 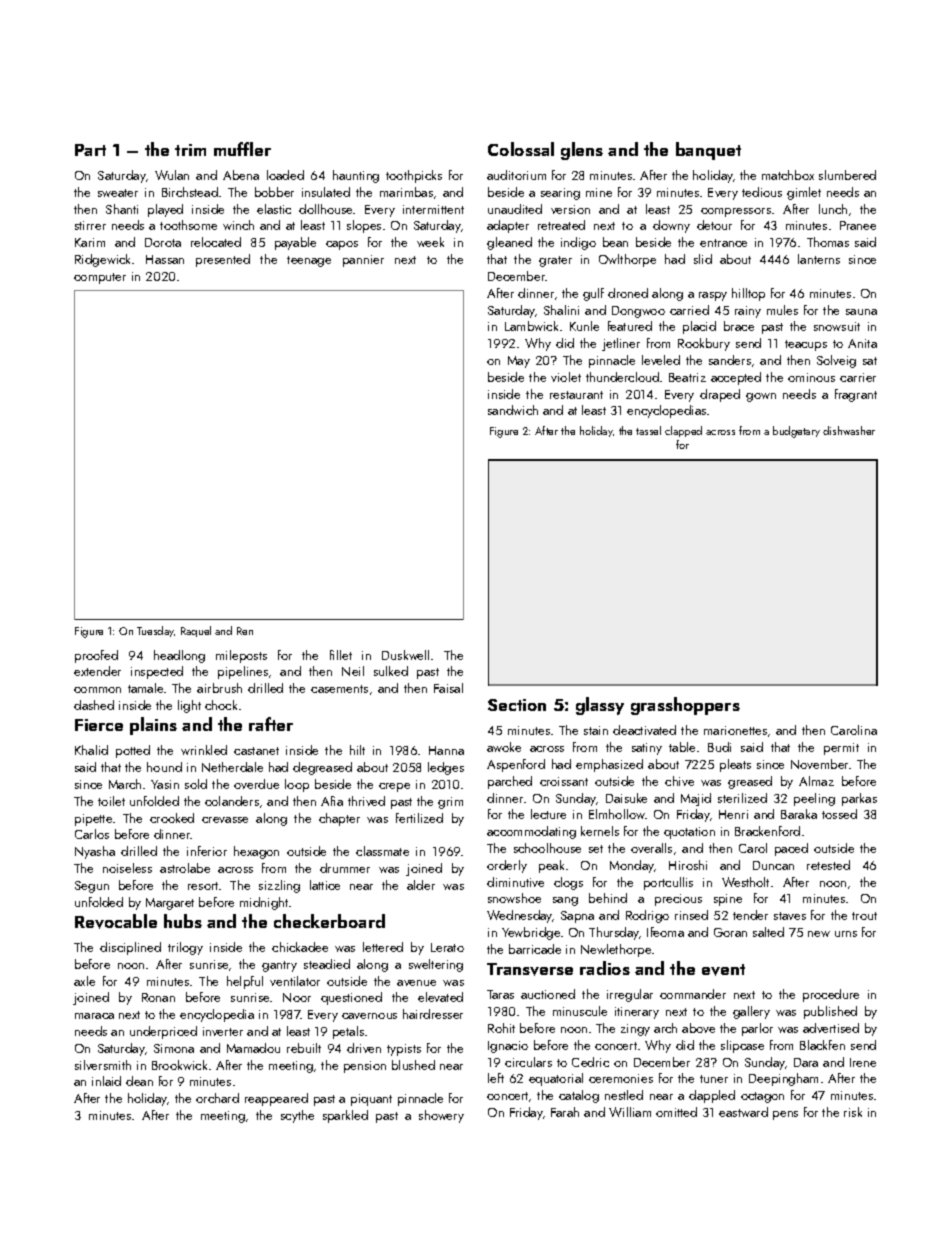 What do you see at coordinates (521, 149) in the screenshot?
I see `Colossal` at bounding box center [521, 149].
